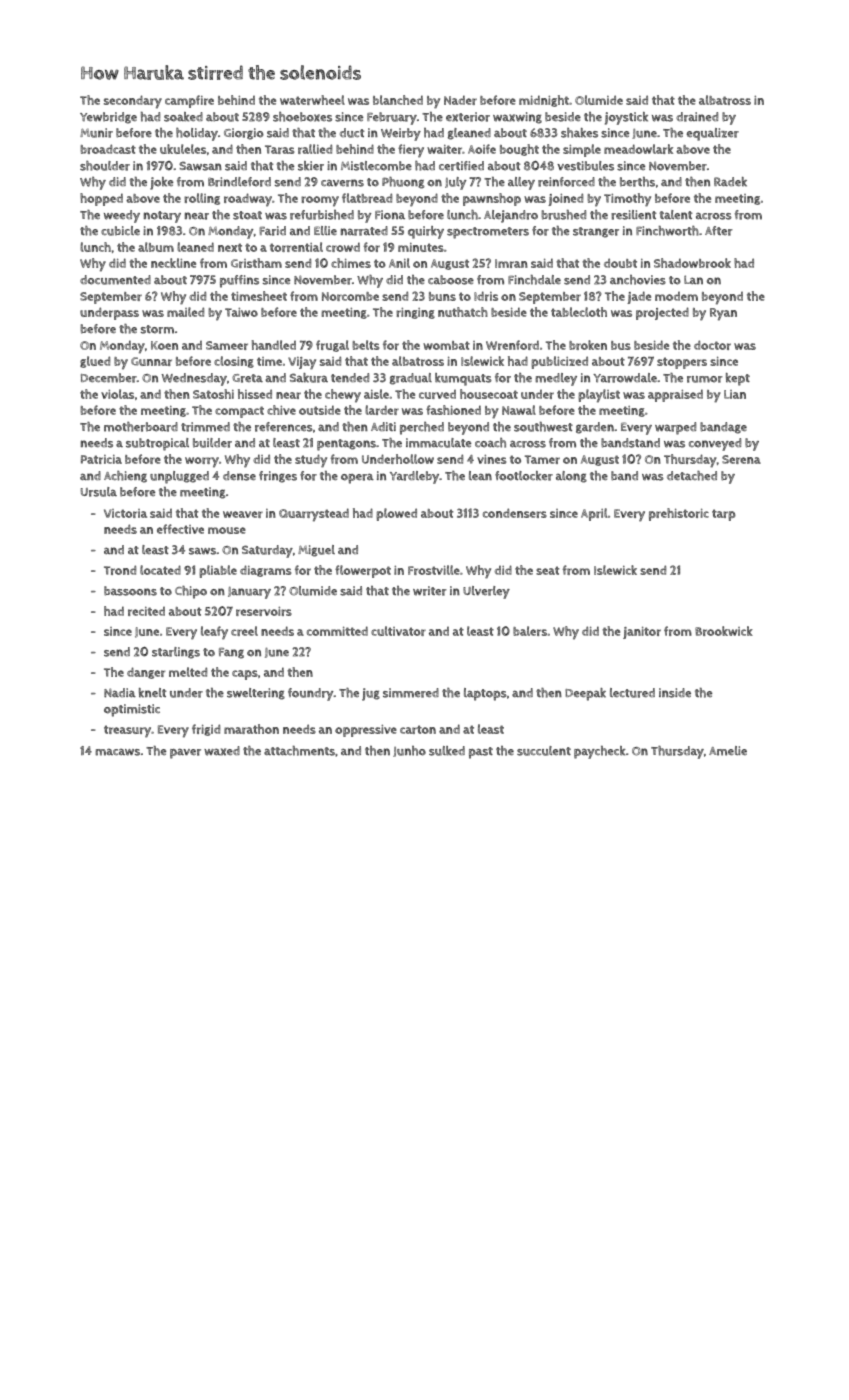 This document has height=1400, width=849. Describe the element at coordinates (342, 183) in the document. I see `caverns` at that location.
